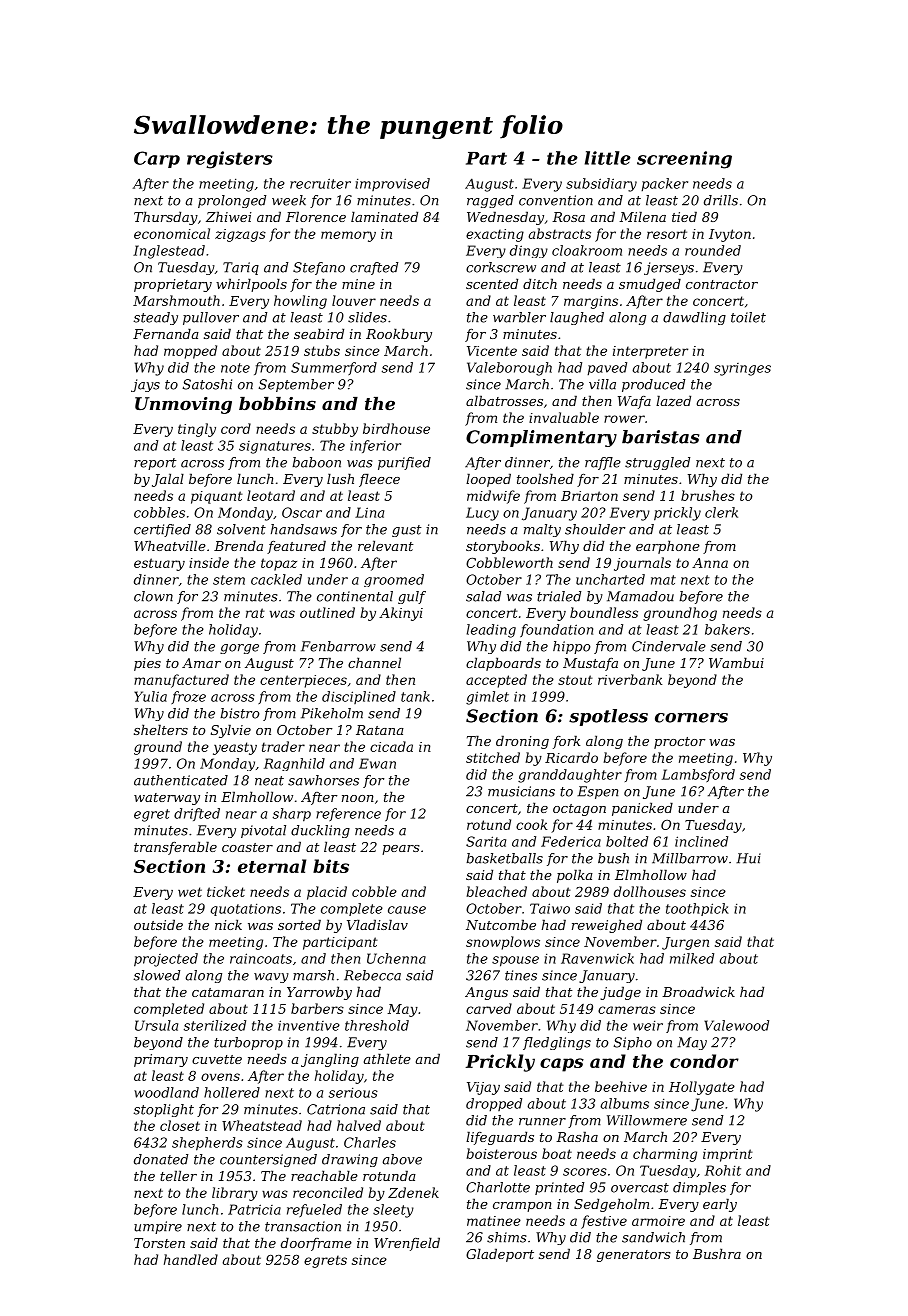  What do you see at coordinates (647, 1120) in the screenshot?
I see `Willowmere` at bounding box center [647, 1120].
